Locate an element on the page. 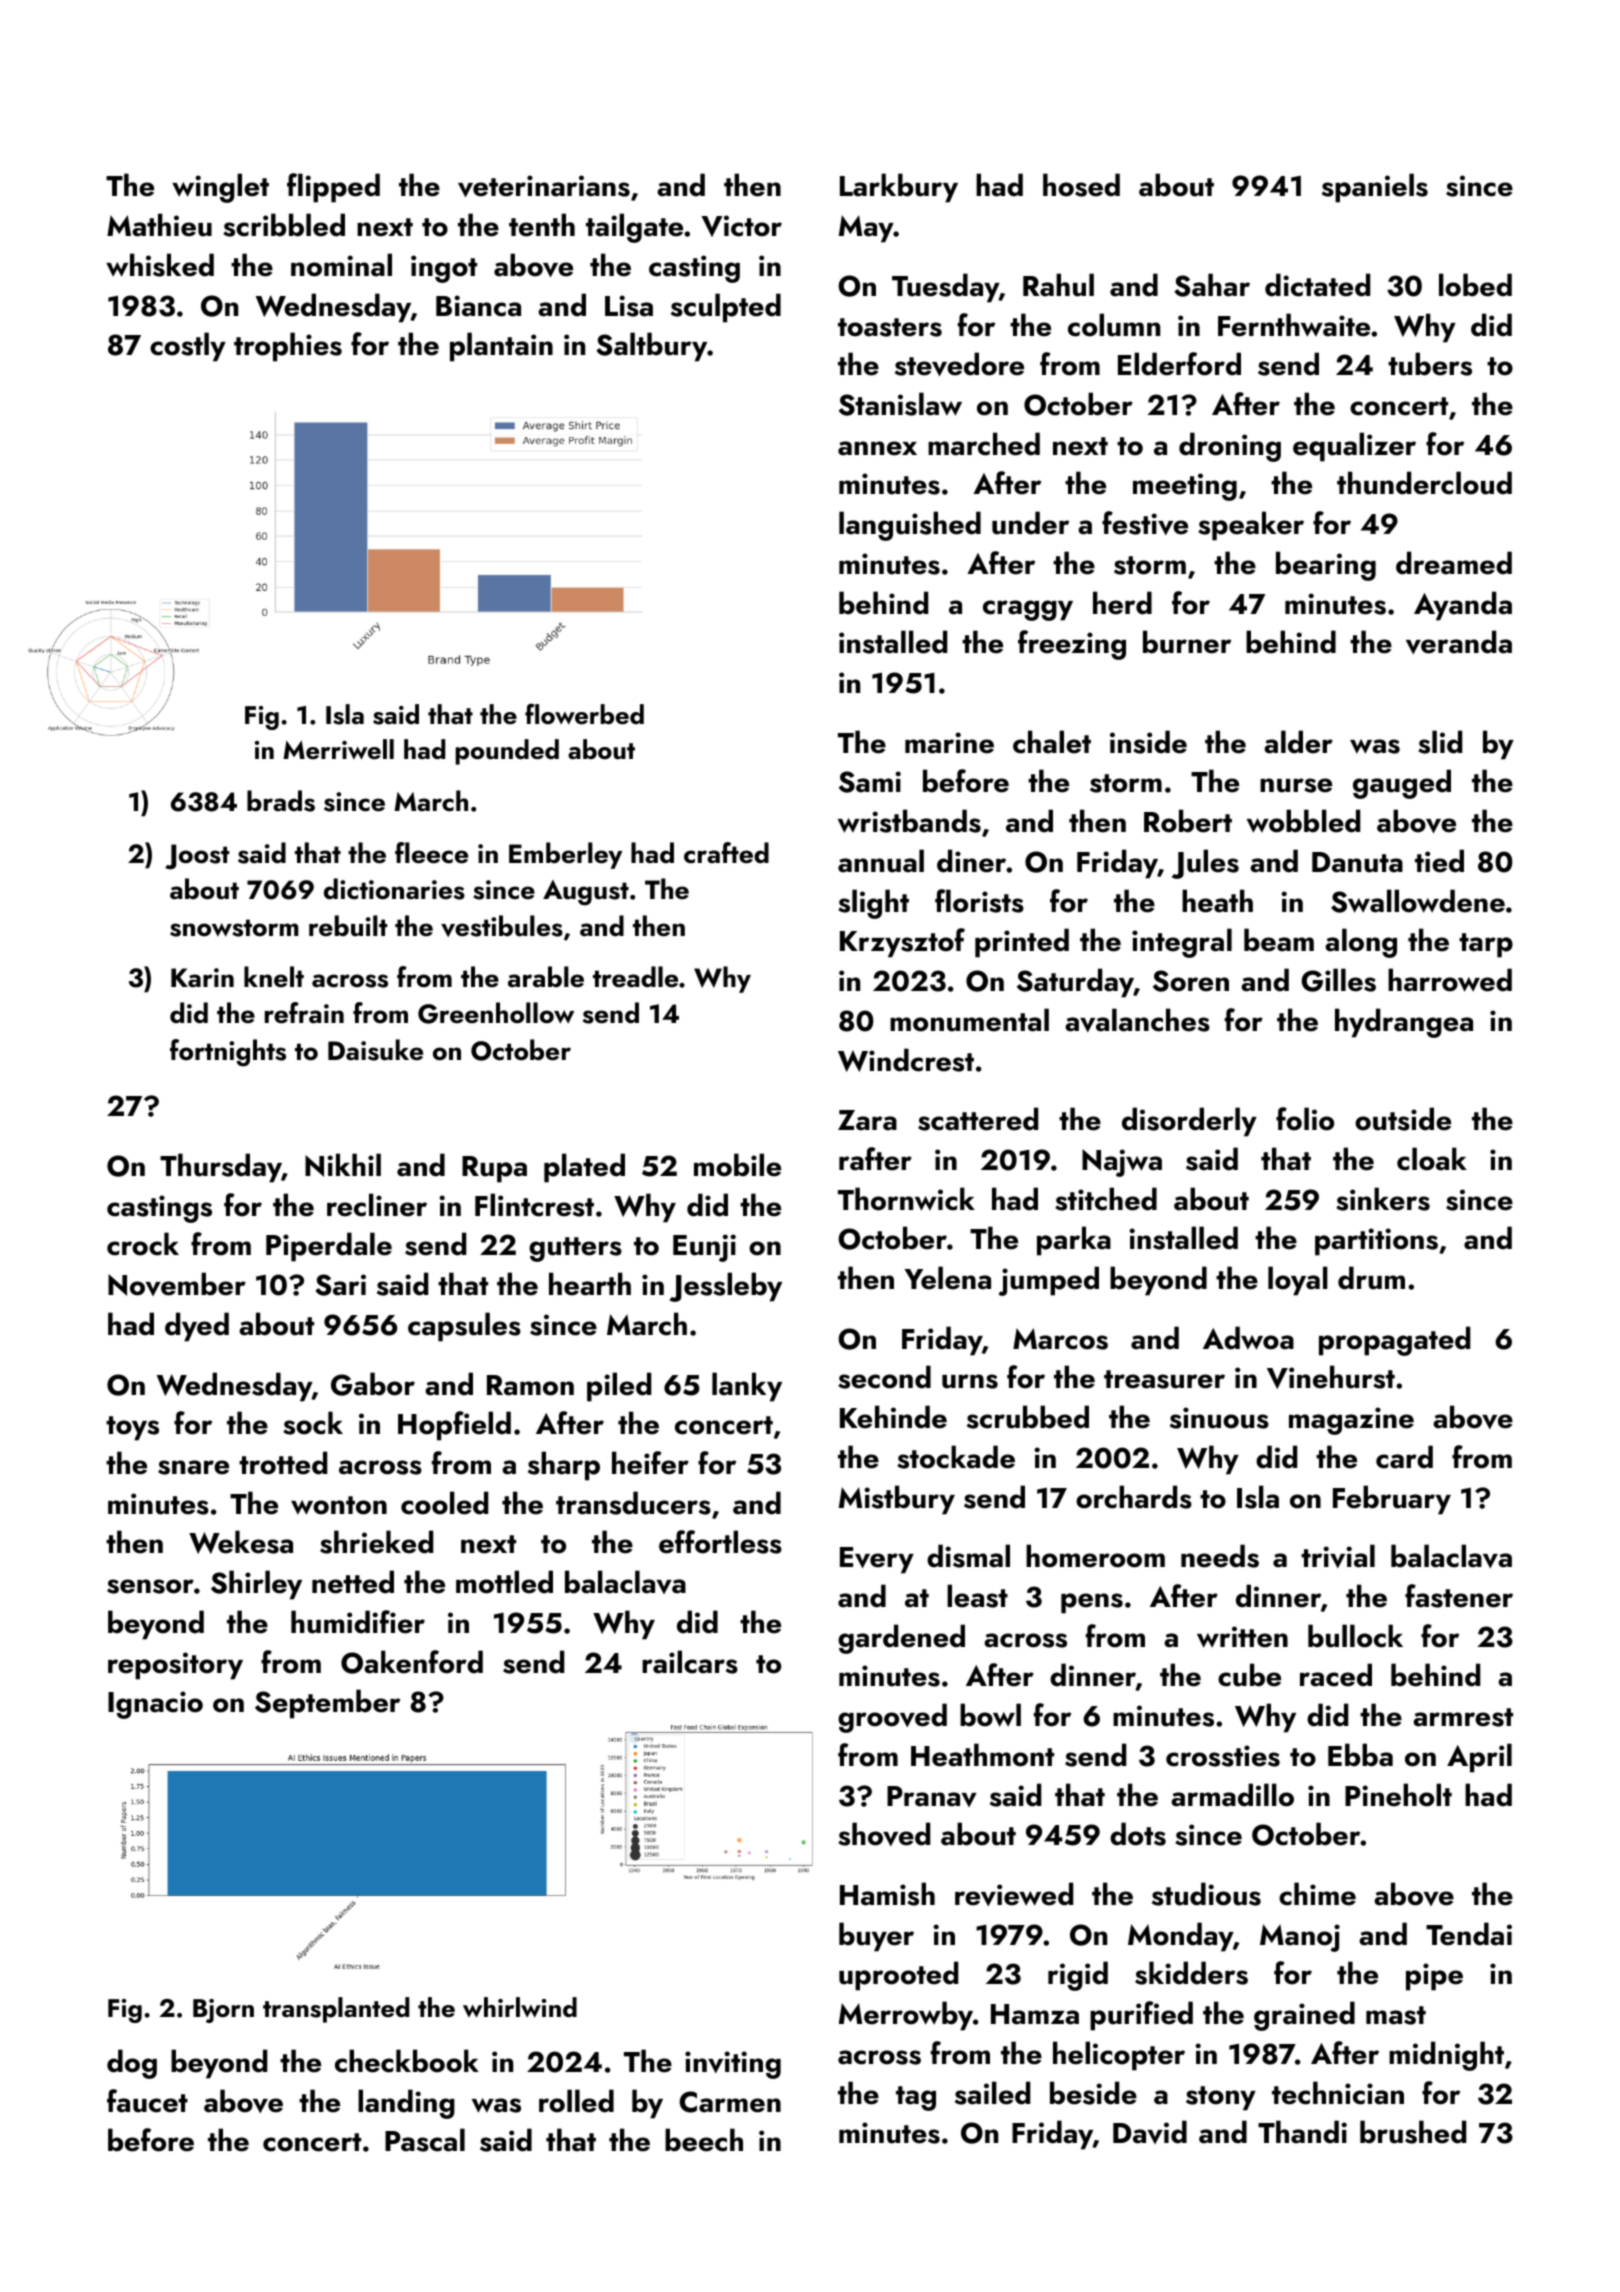  toasters is located at coordinates (890, 327).
